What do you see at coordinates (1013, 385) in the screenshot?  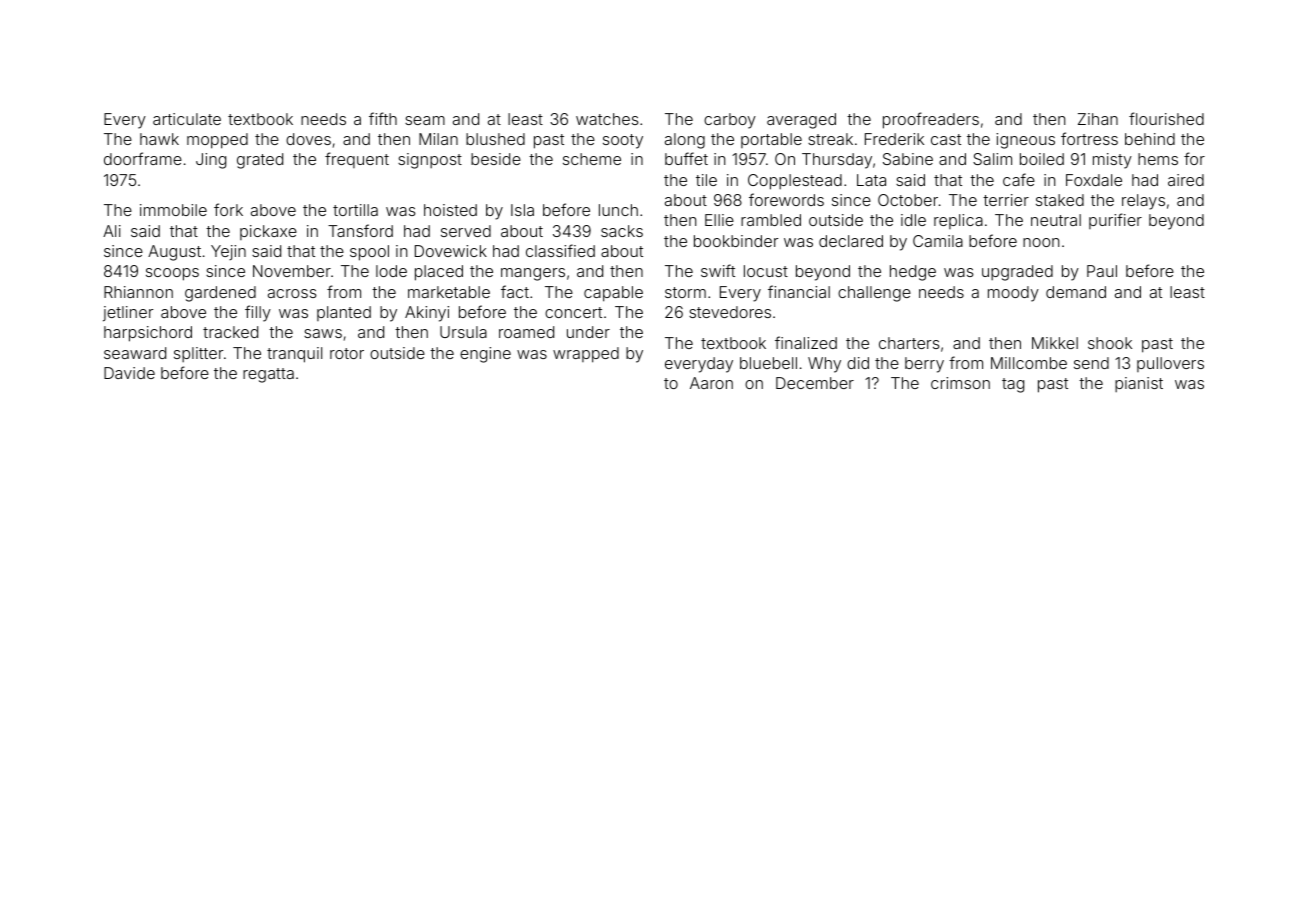 I see `tag` at bounding box center [1013, 385].
